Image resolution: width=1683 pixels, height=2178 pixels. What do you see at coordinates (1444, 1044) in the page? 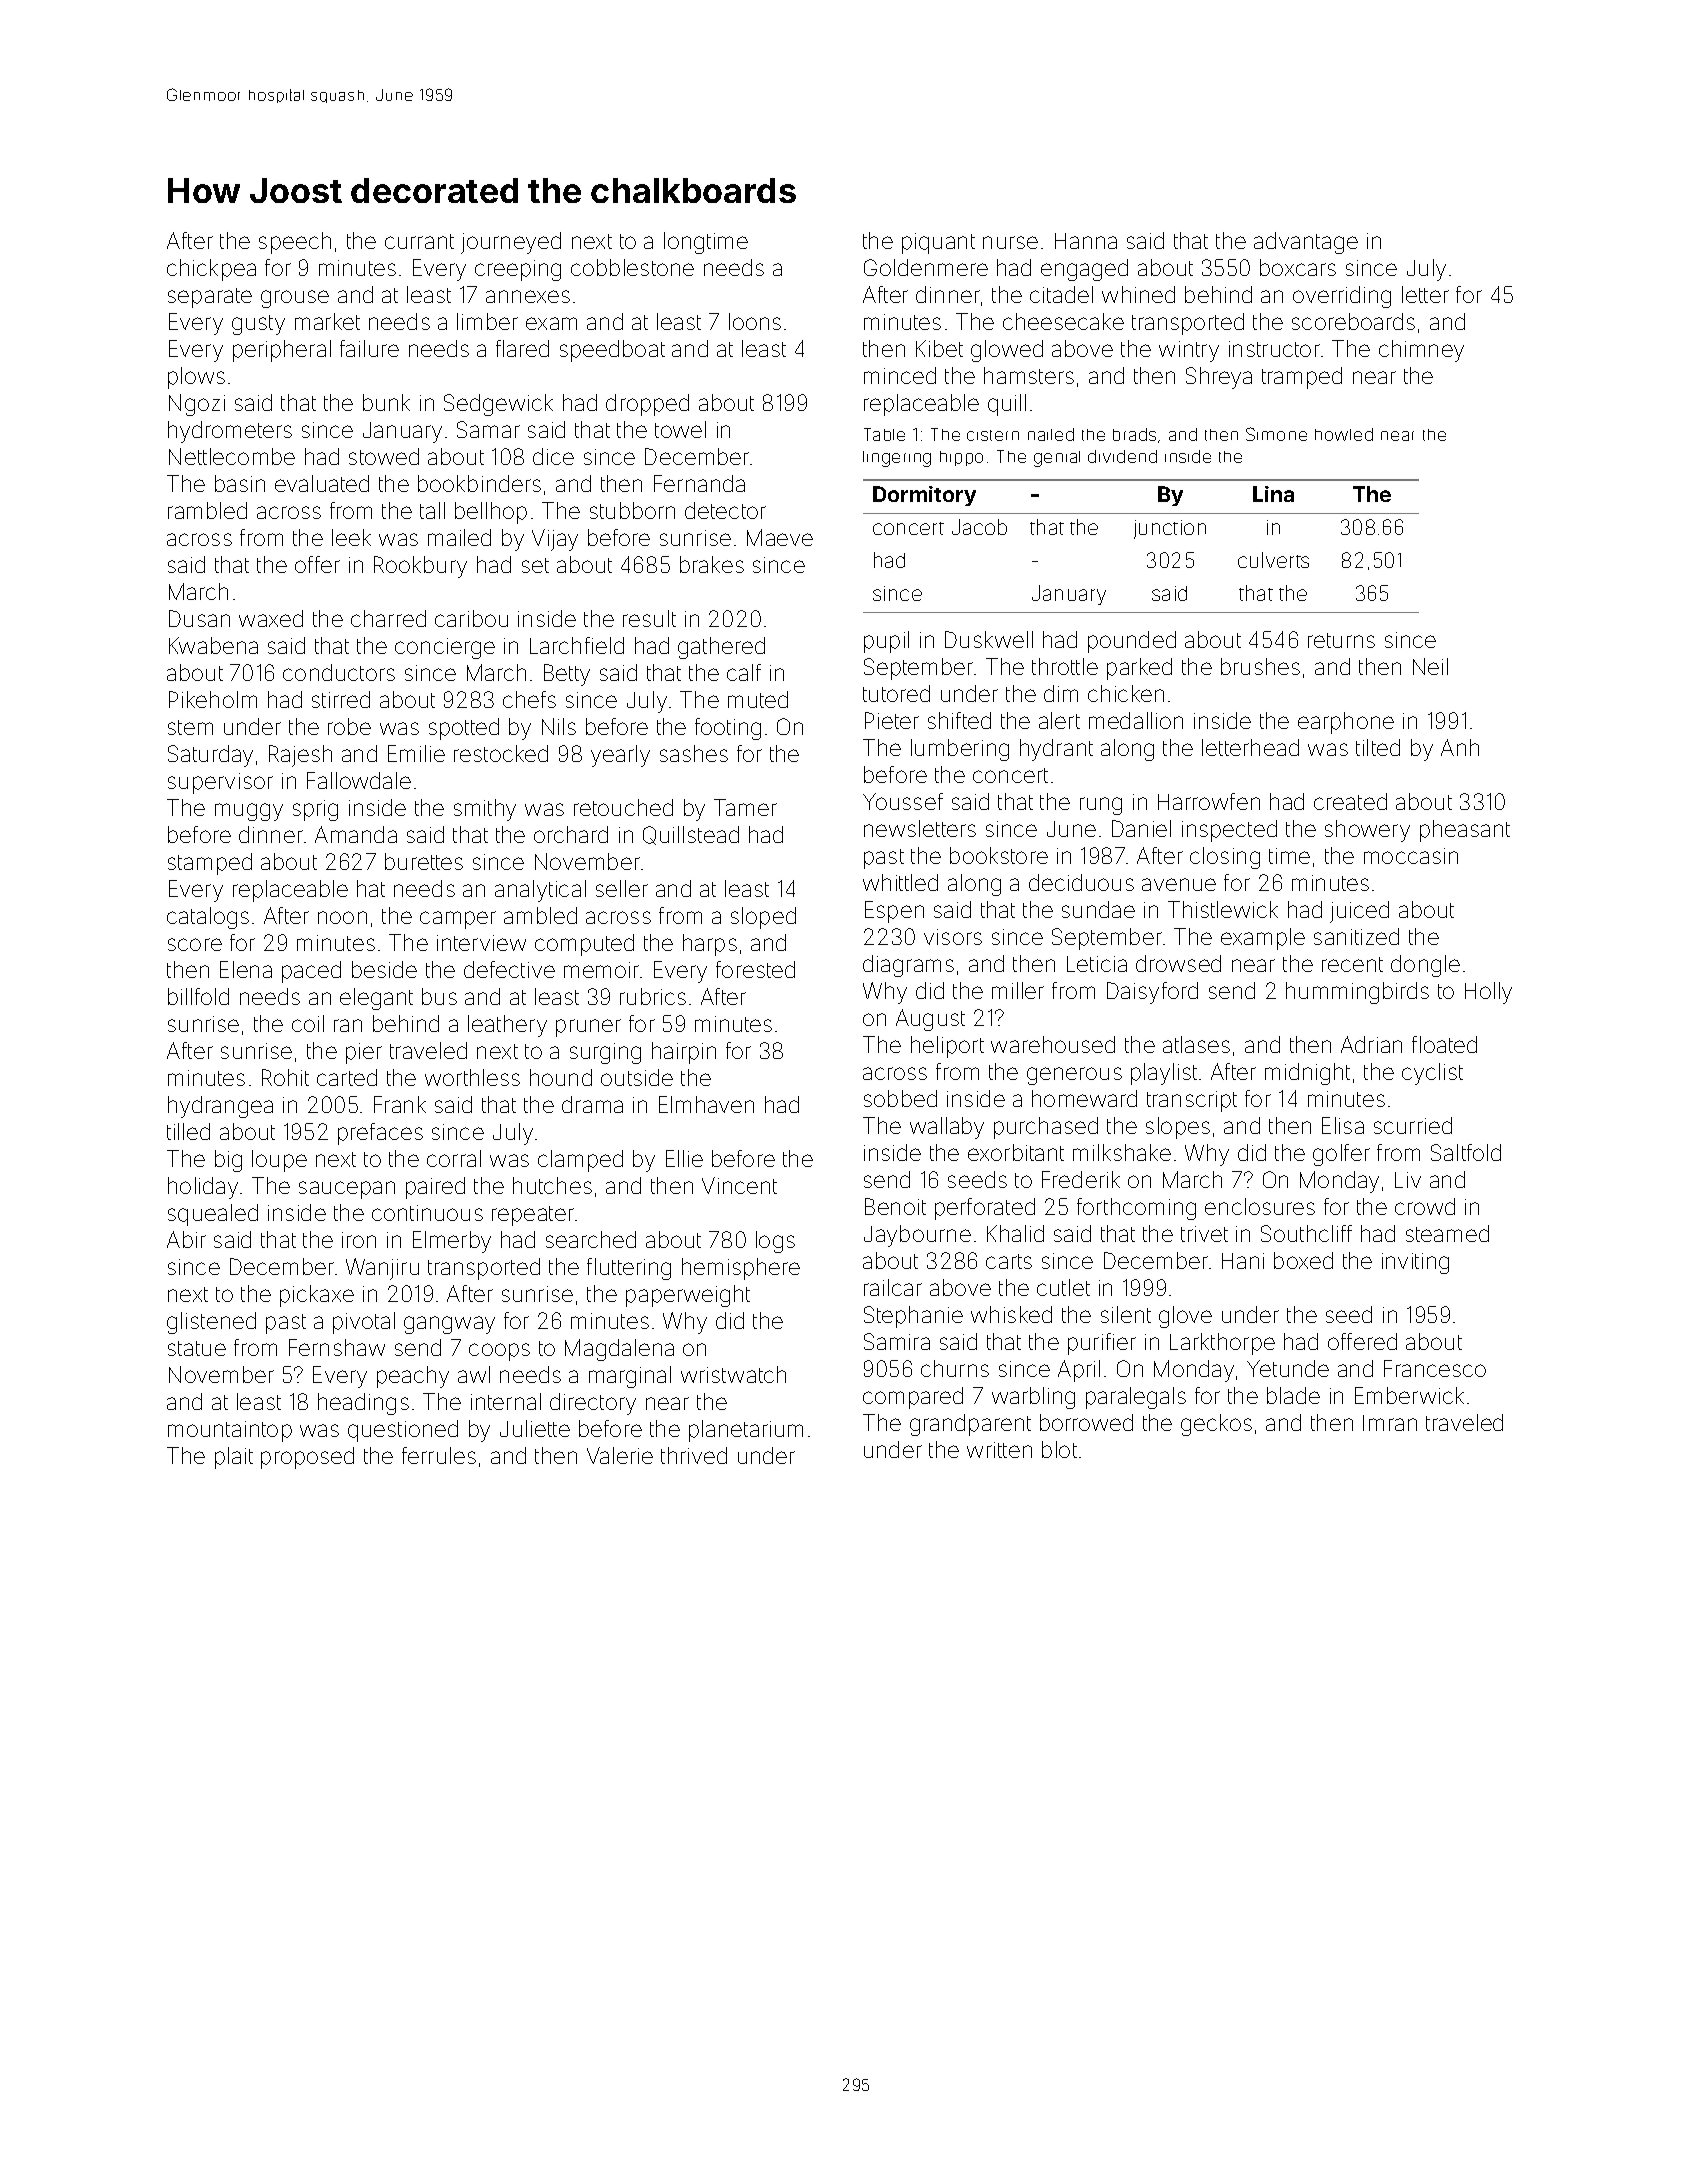
I see `floated` at bounding box center [1444, 1044].
